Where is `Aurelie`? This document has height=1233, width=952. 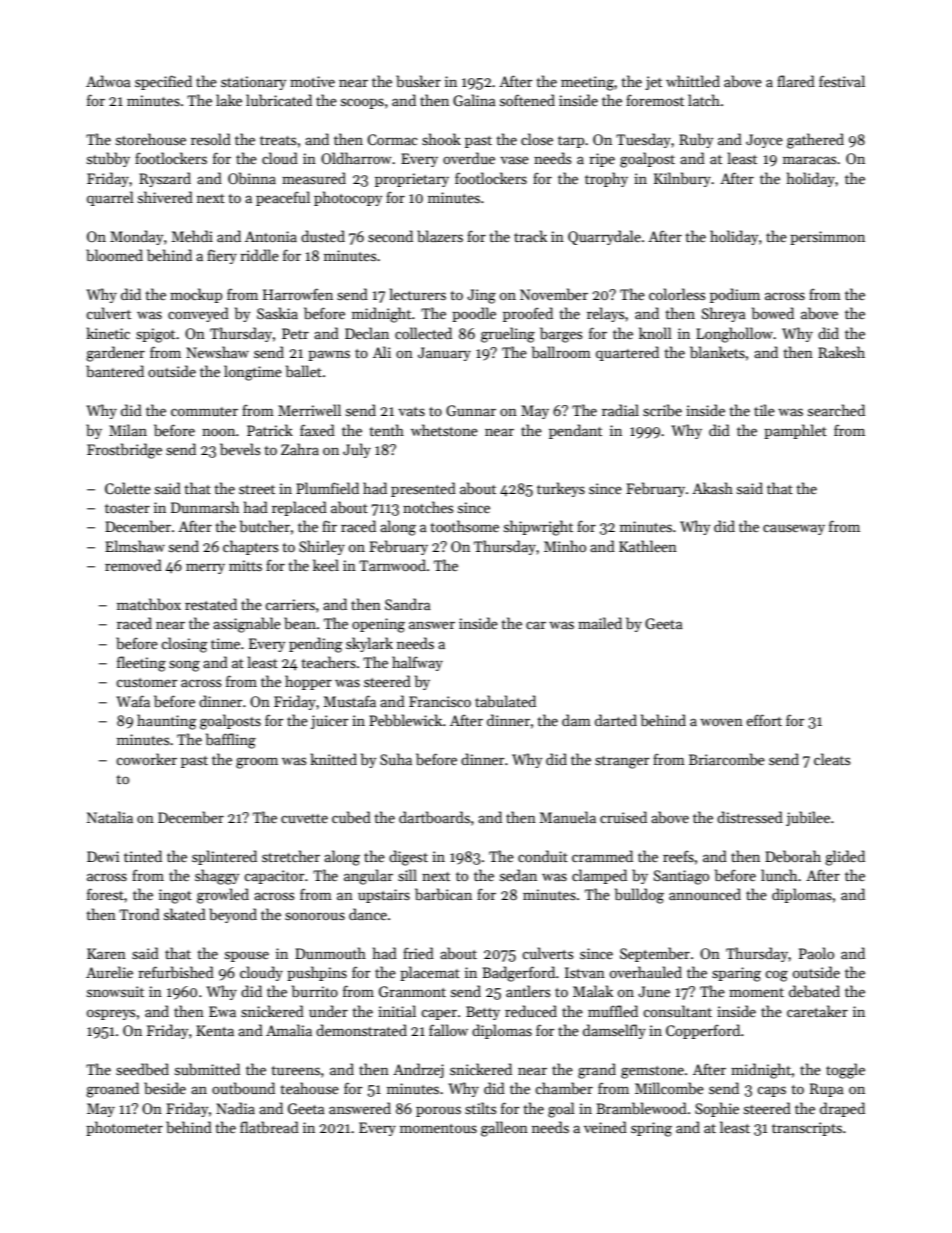 Aurelie is located at coordinates (109, 972).
